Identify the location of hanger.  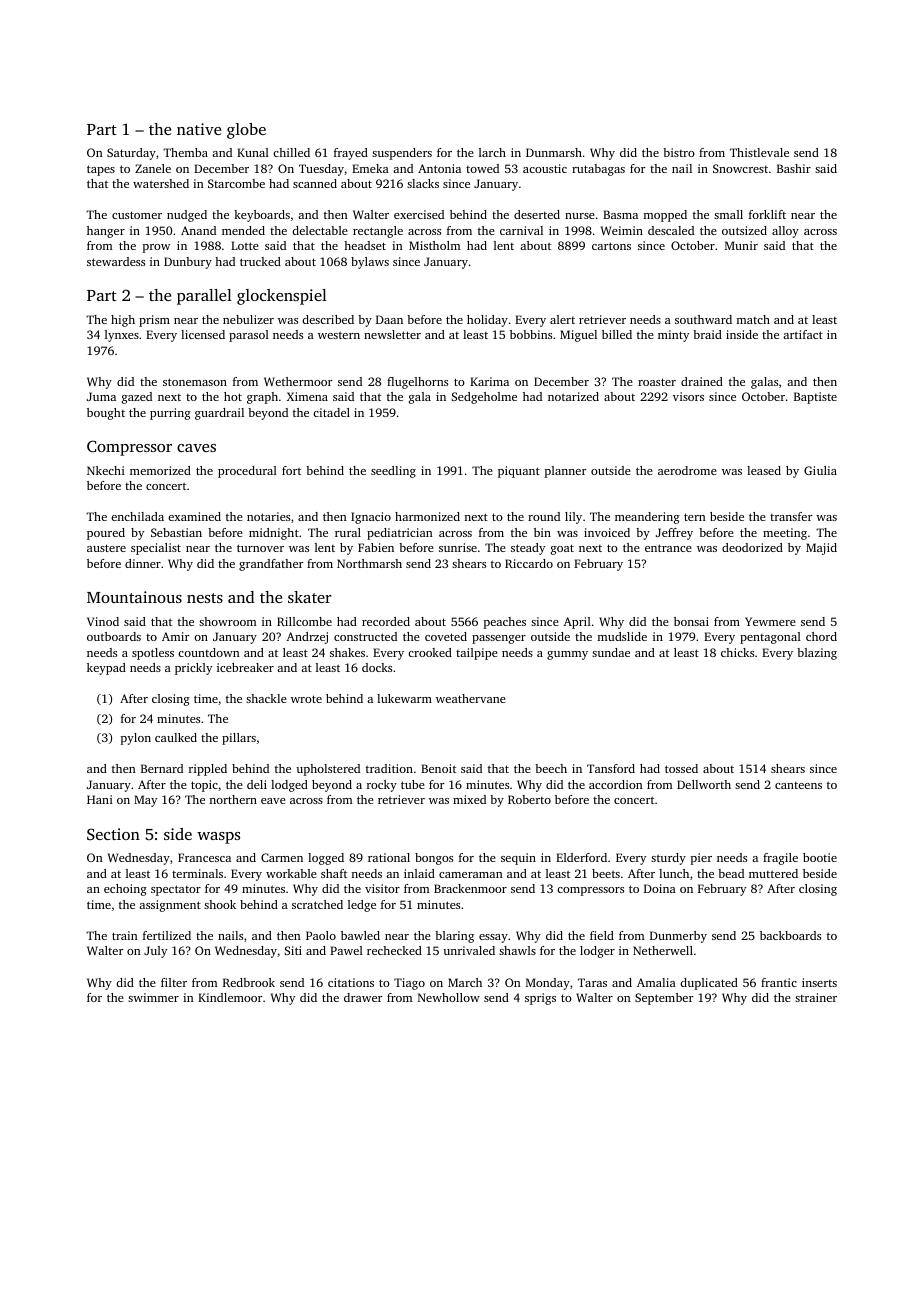
(106, 232).
